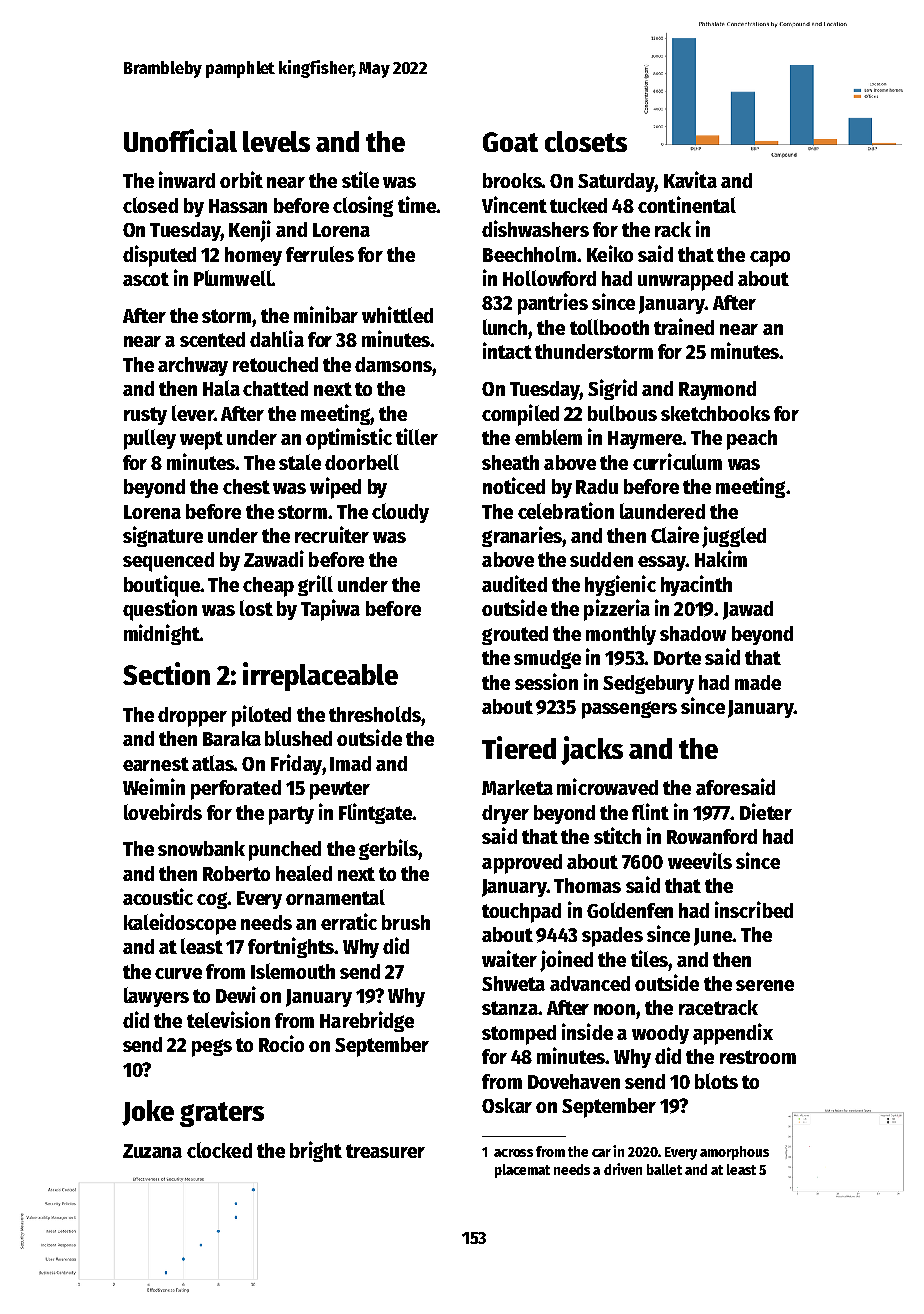  What do you see at coordinates (610, 253) in the screenshot?
I see `Keiko` at bounding box center [610, 253].
